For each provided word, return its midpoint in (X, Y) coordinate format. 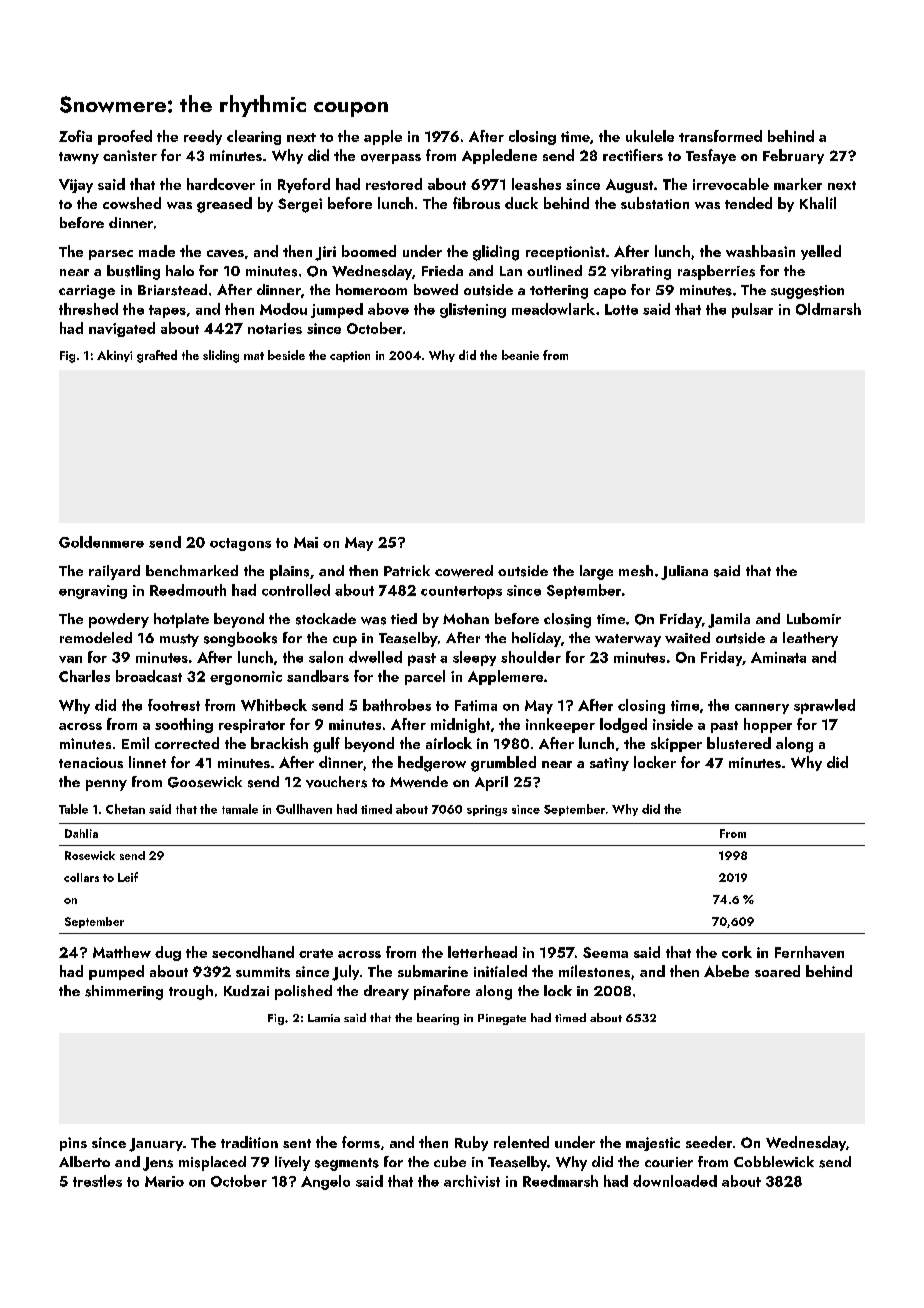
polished (303, 992)
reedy (203, 137)
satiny (609, 764)
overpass (391, 159)
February (793, 156)
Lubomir (814, 618)
